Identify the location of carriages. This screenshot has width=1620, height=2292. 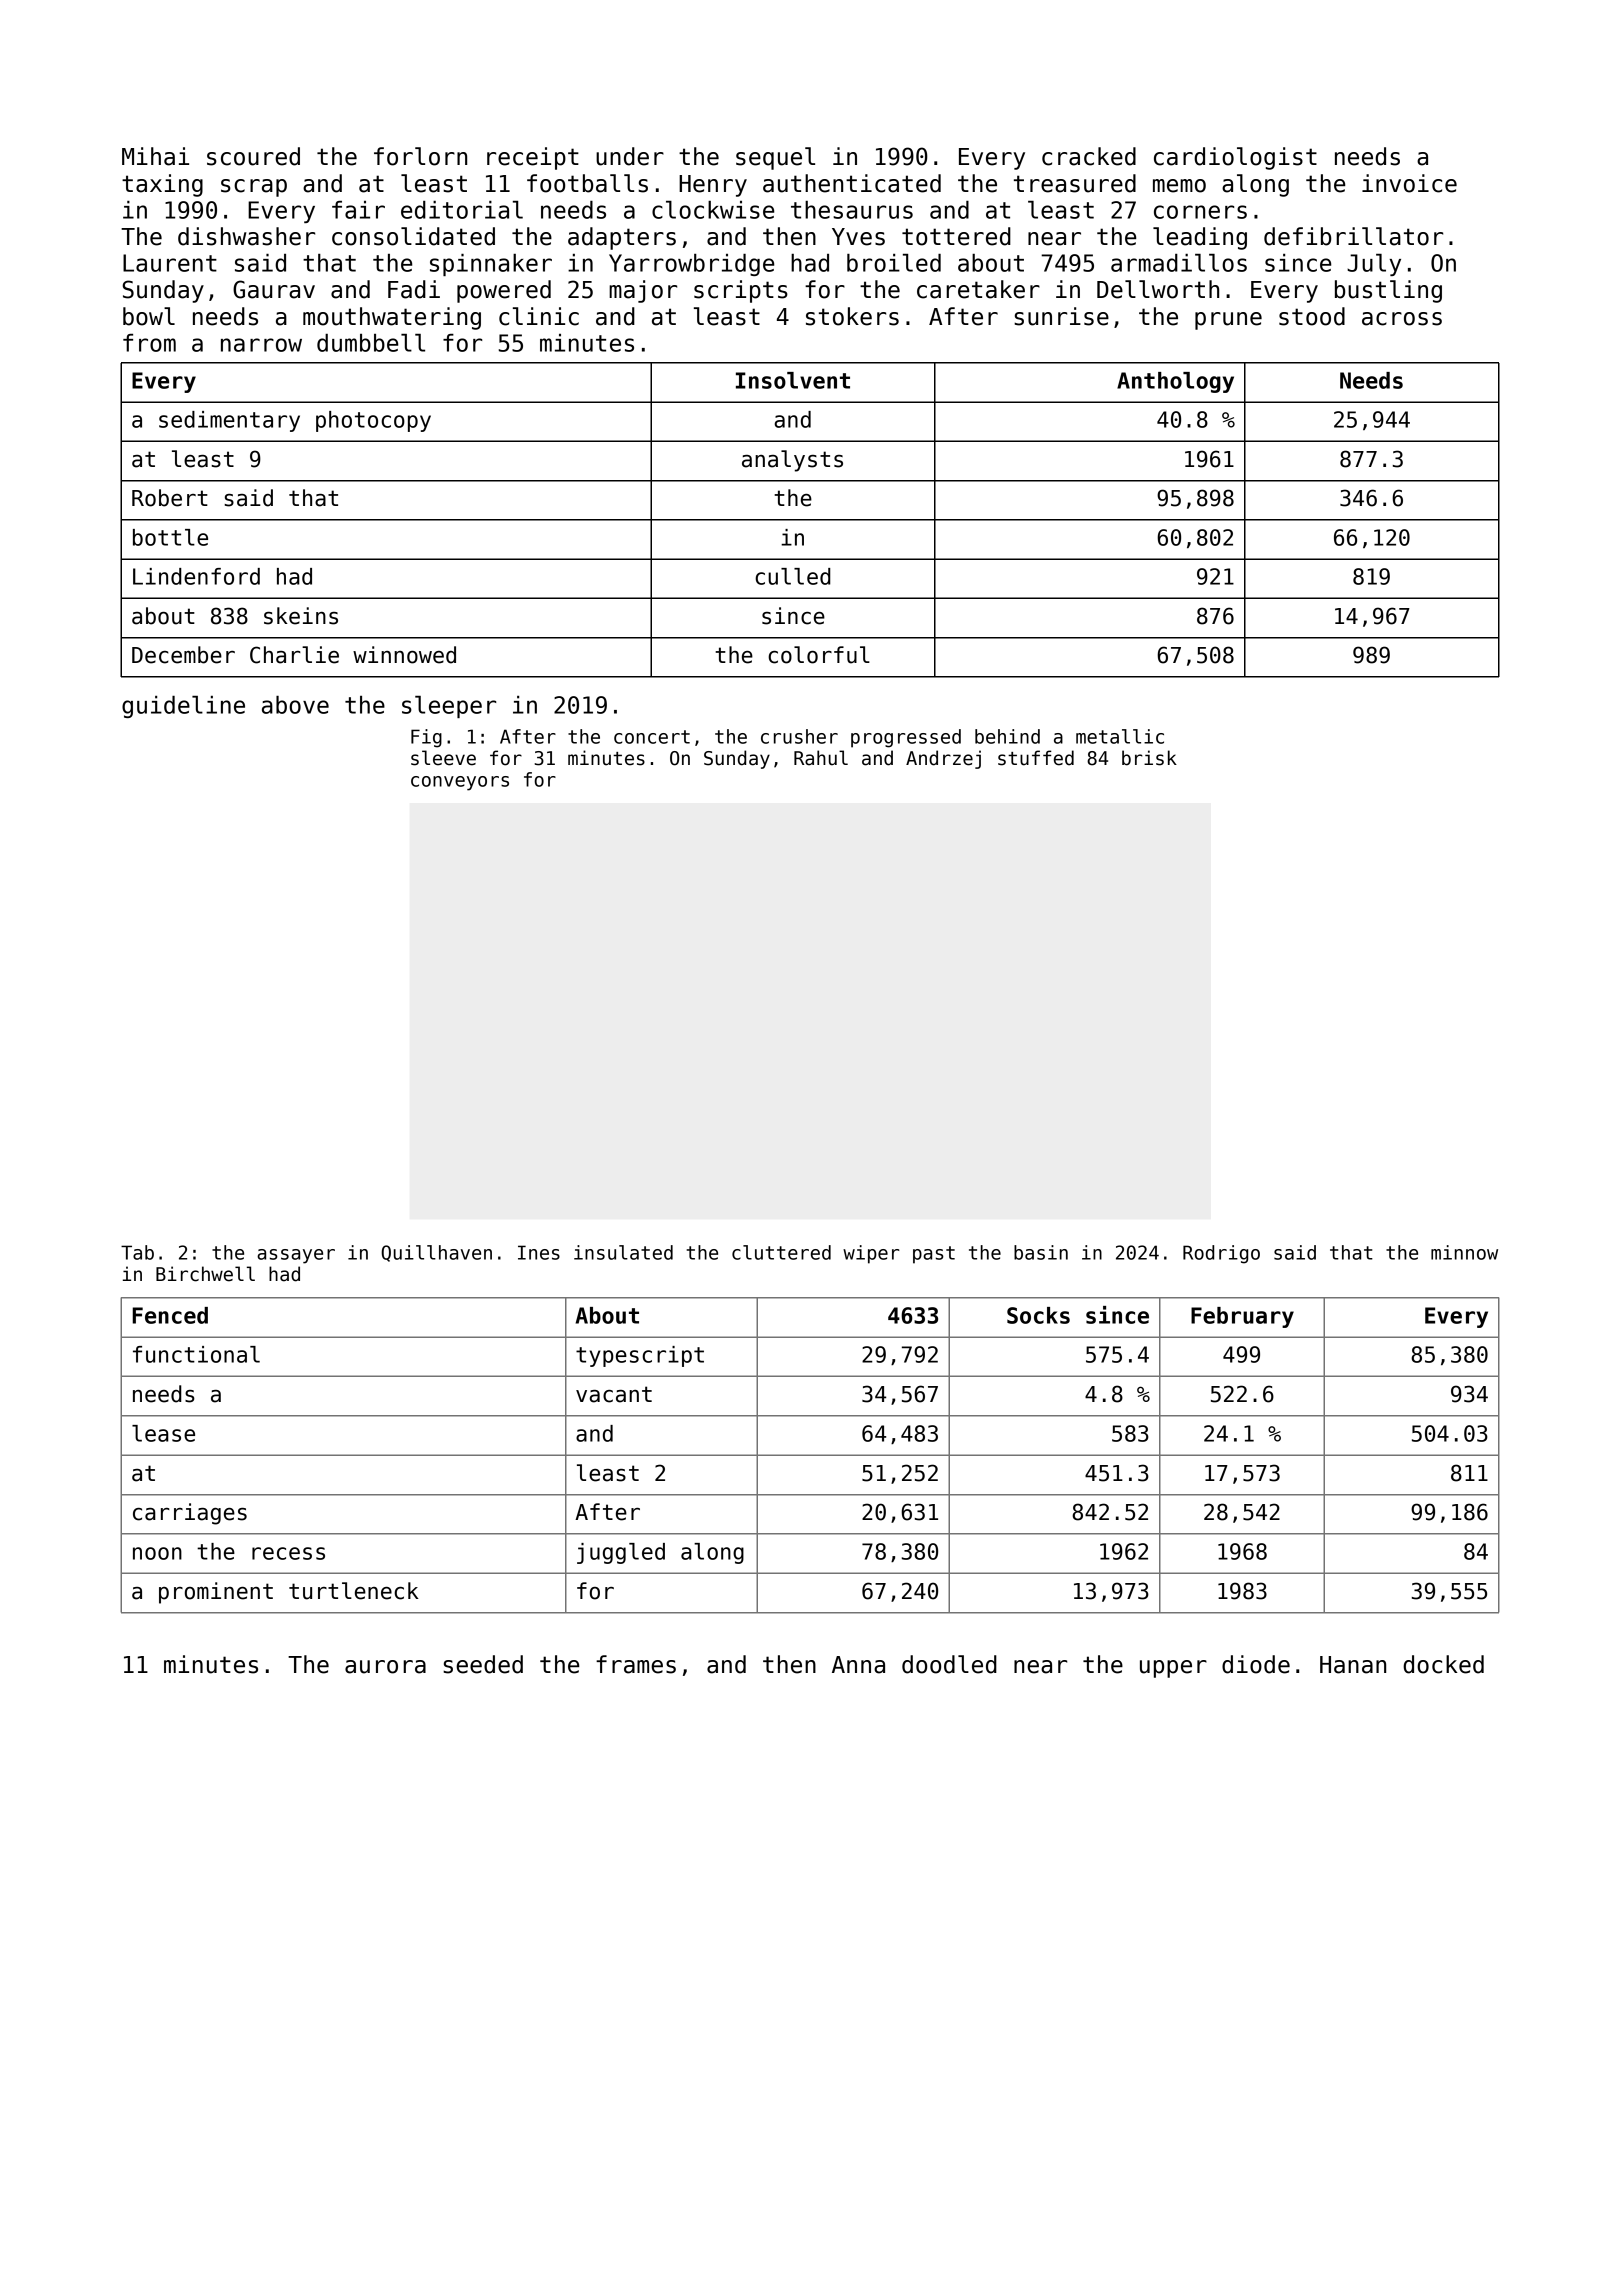
(190, 1514).
